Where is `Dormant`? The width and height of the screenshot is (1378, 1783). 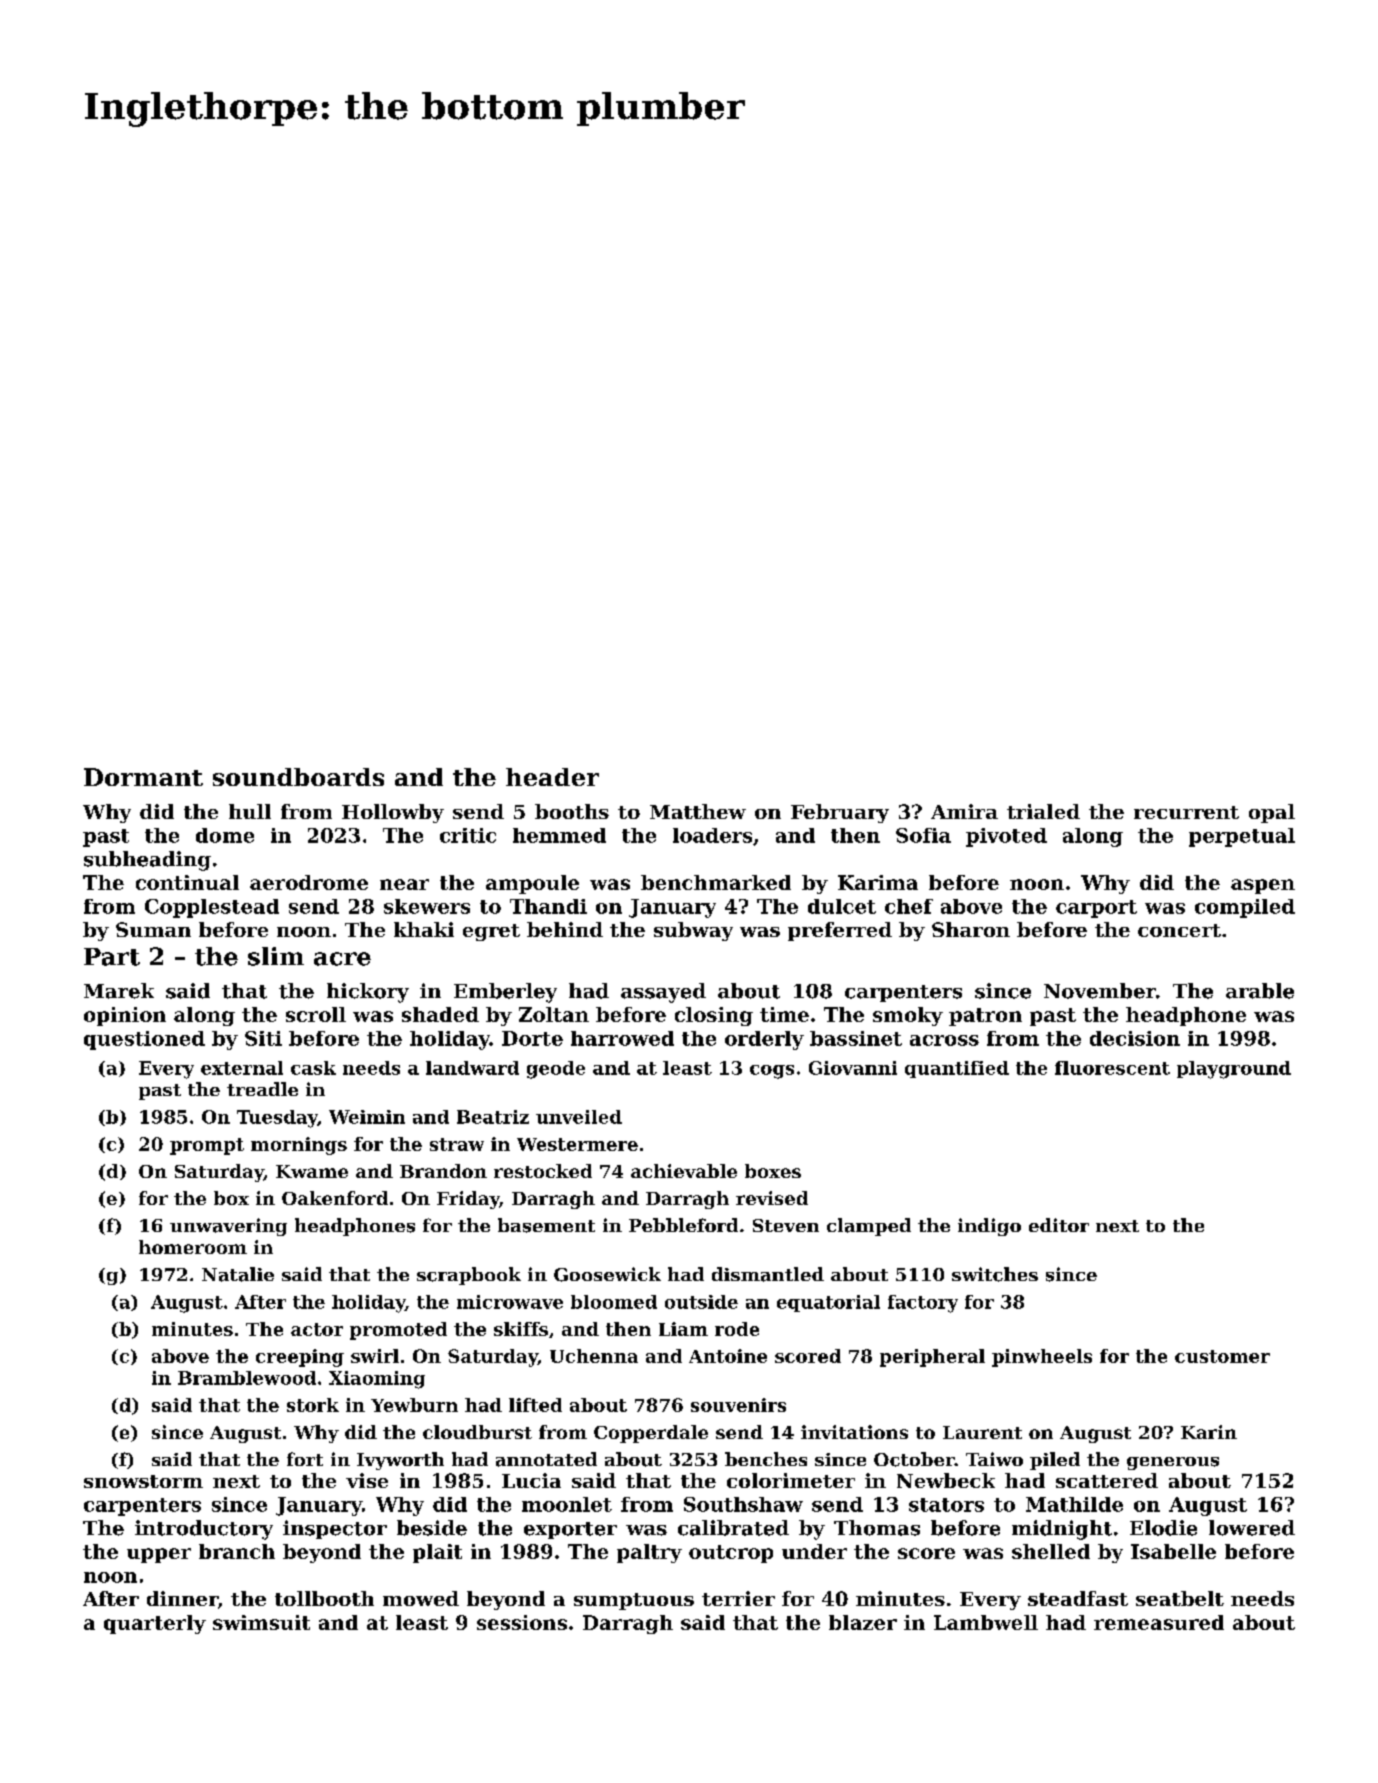
Dormant is located at coordinates (143, 777).
